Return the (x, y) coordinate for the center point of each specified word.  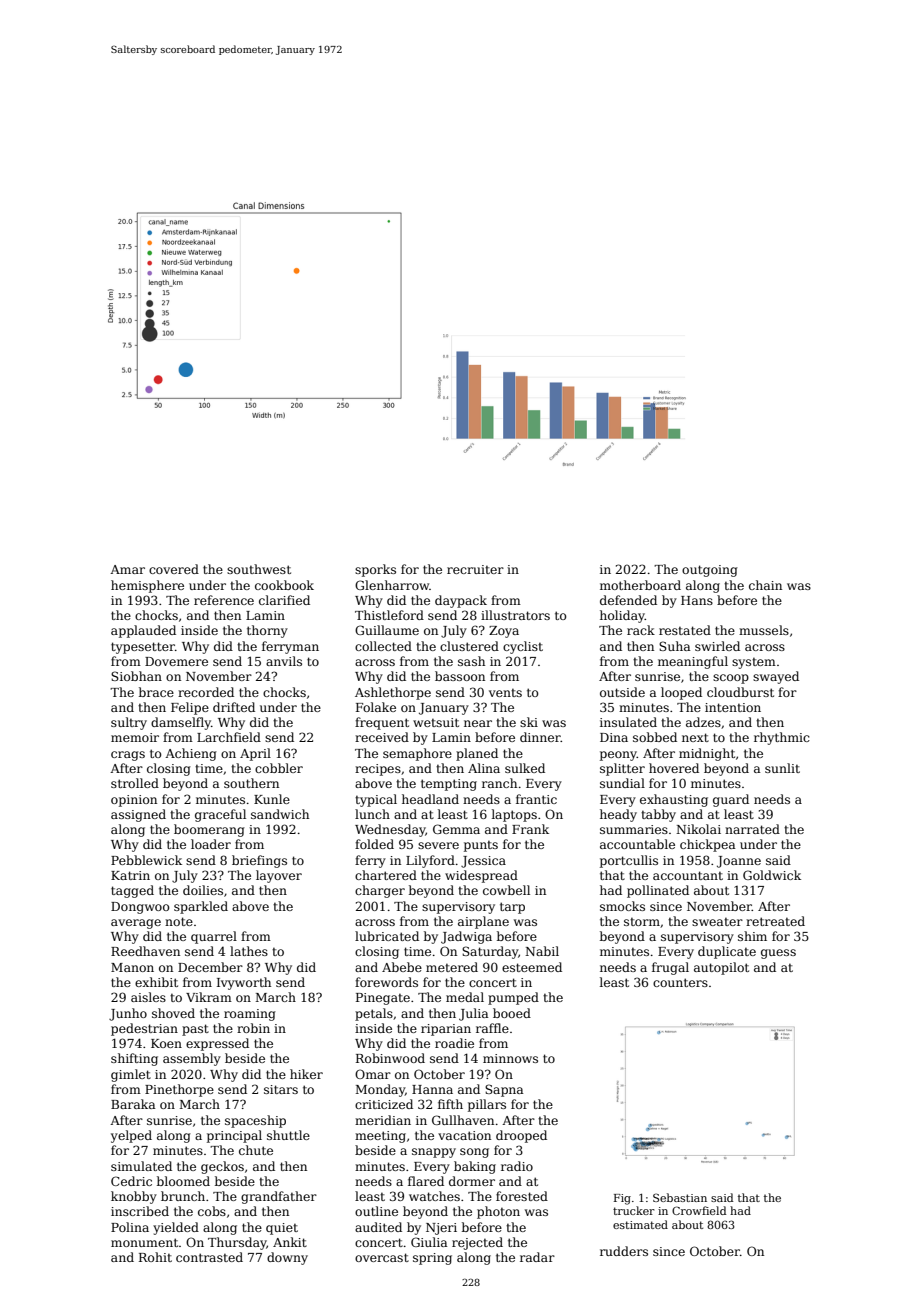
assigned (138, 815)
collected (383, 646)
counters (680, 982)
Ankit (290, 1242)
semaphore (417, 754)
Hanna (432, 1089)
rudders (624, 1251)
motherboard (640, 585)
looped (681, 693)
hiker (306, 1074)
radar (537, 1257)
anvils (284, 661)
